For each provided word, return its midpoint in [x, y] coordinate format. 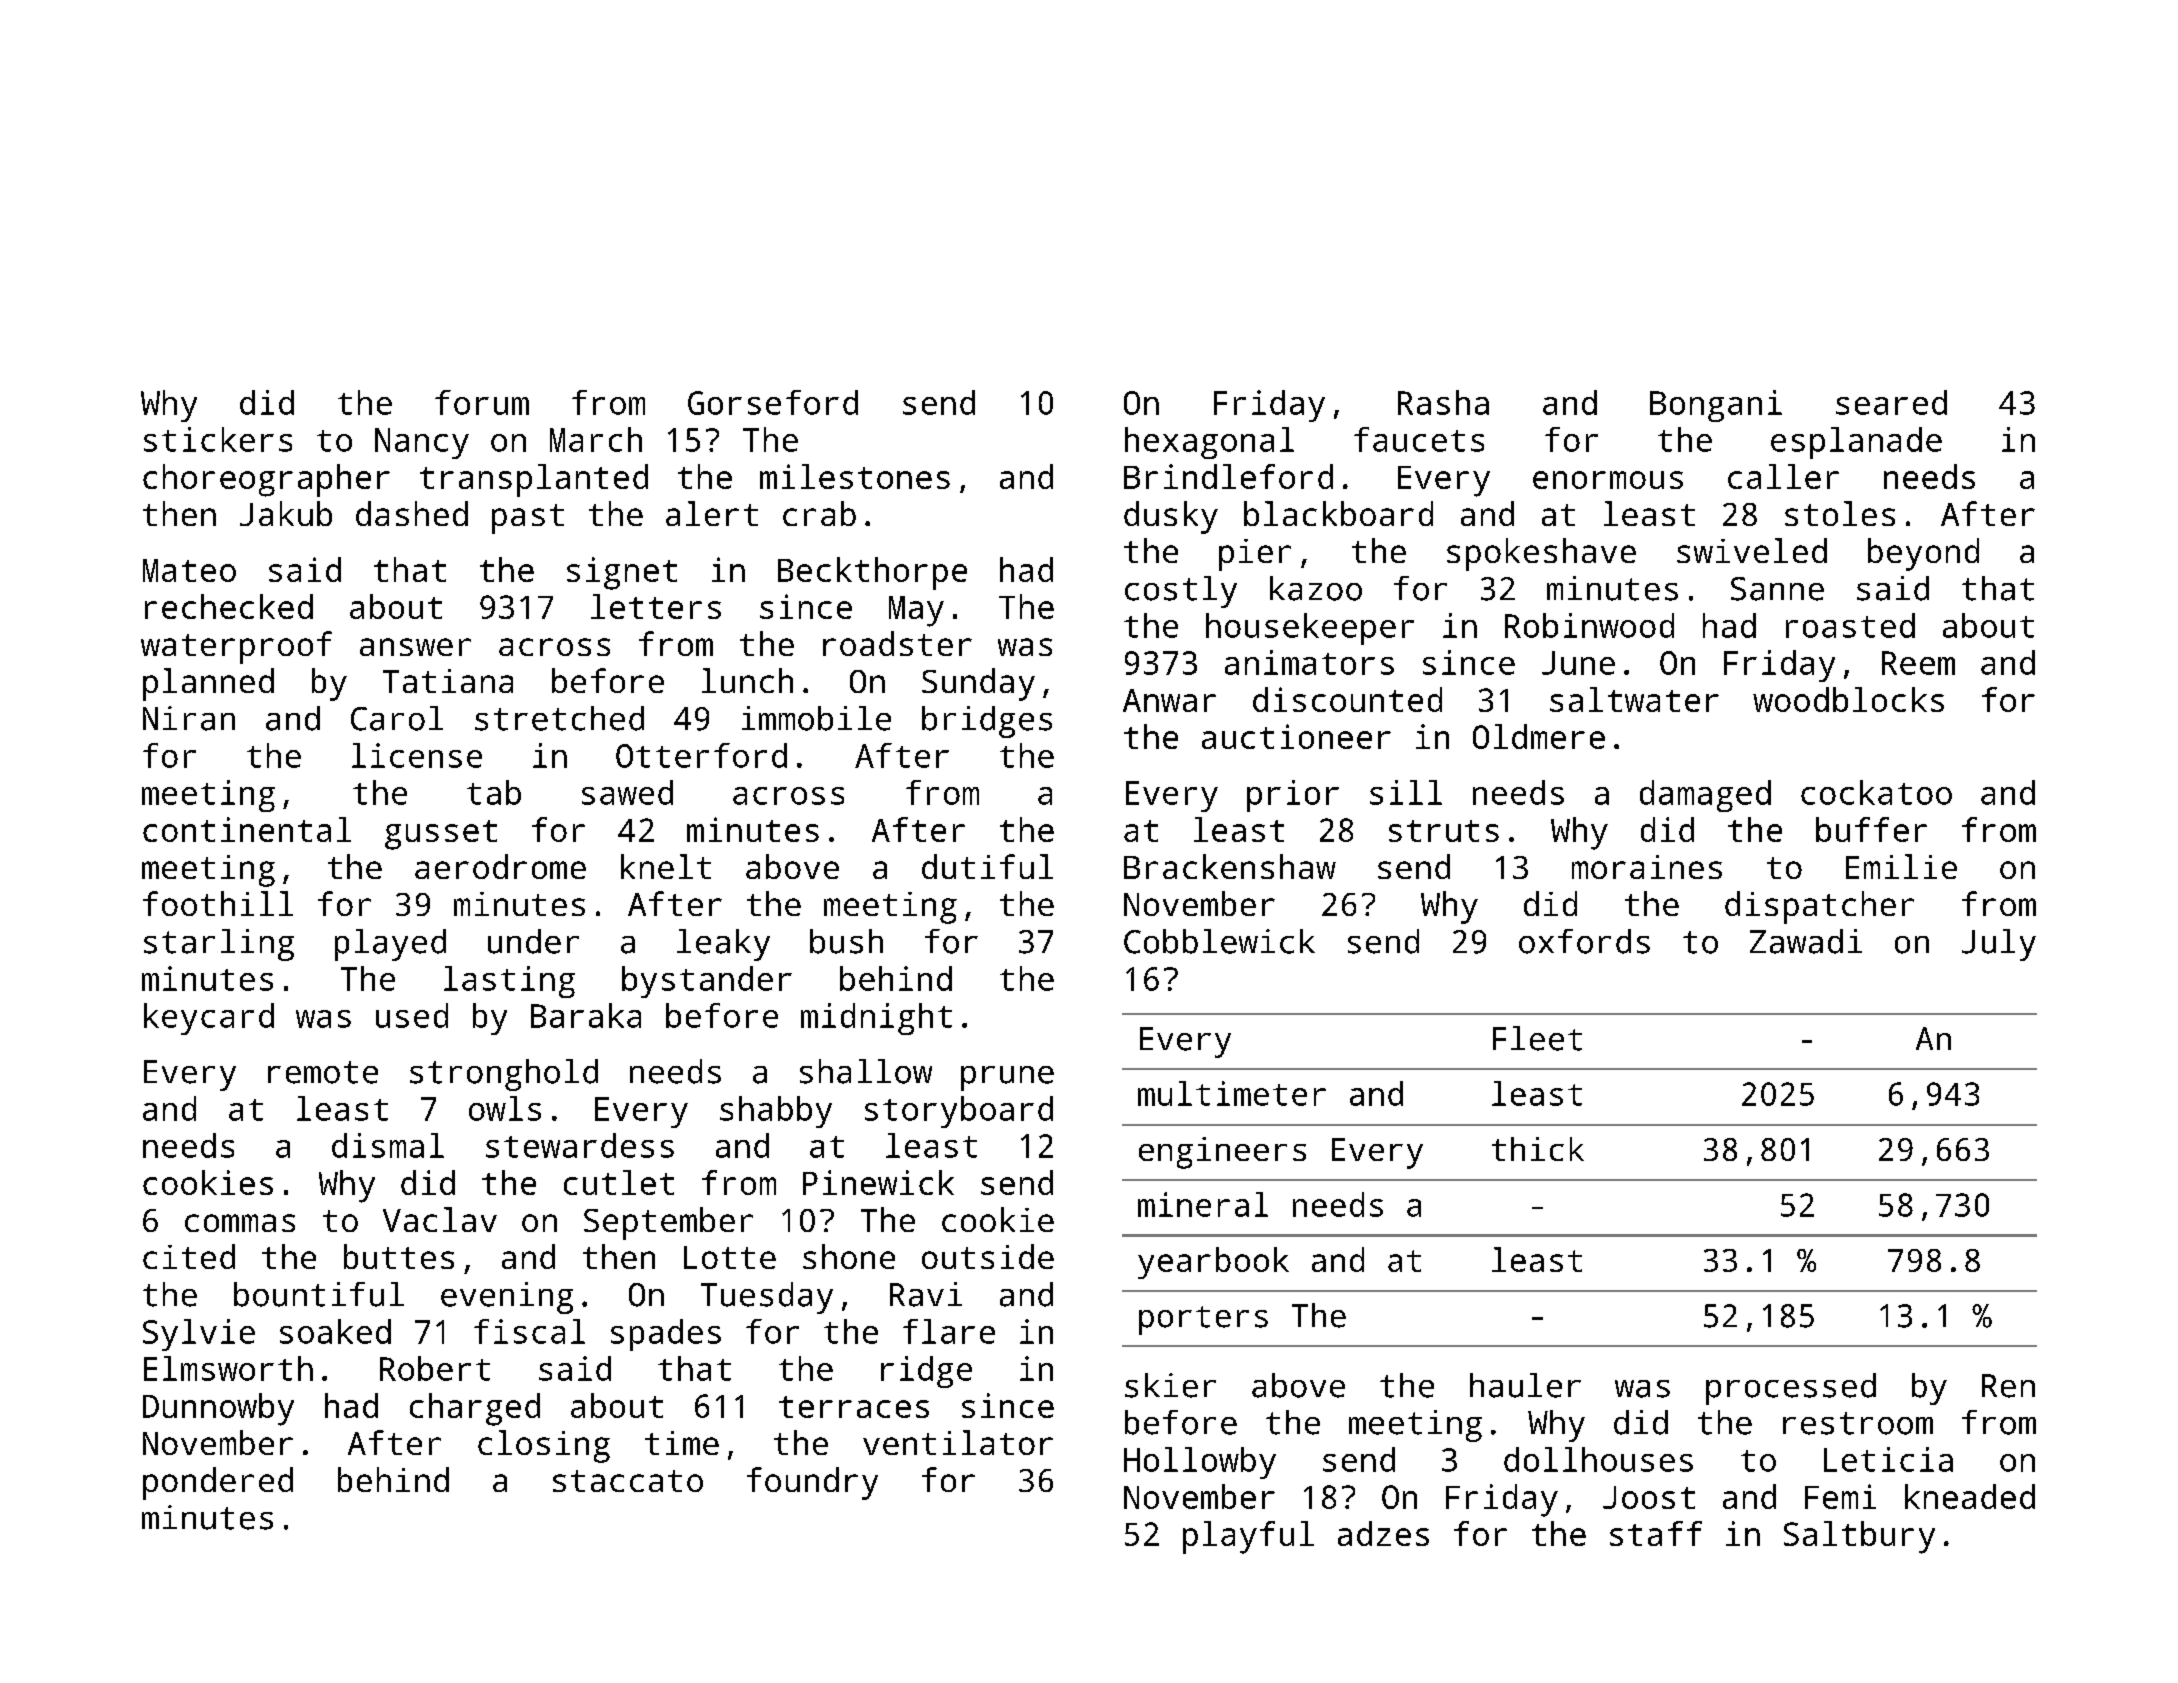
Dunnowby [218, 1409]
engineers [1222, 1153]
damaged [1705, 796]
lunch [747, 680]
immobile [816, 718]
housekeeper [1310, 629]
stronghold [504, 1075]
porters [1203, 1320]
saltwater [1634, 699]
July [1999, 945]
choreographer [266, 480]
